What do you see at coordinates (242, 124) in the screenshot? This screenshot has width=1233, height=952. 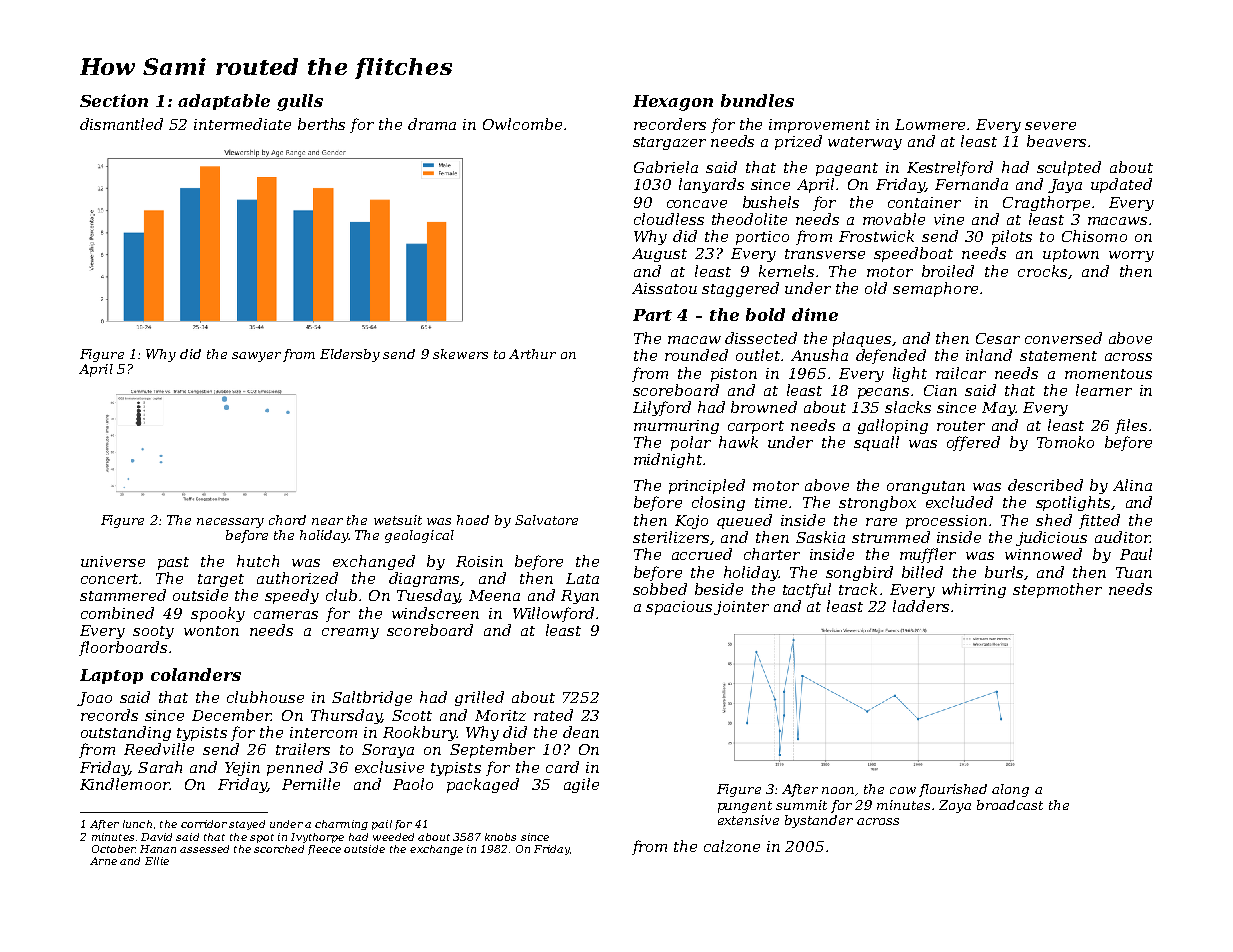 I see `intermediate` at bounding box center [242, 124].
